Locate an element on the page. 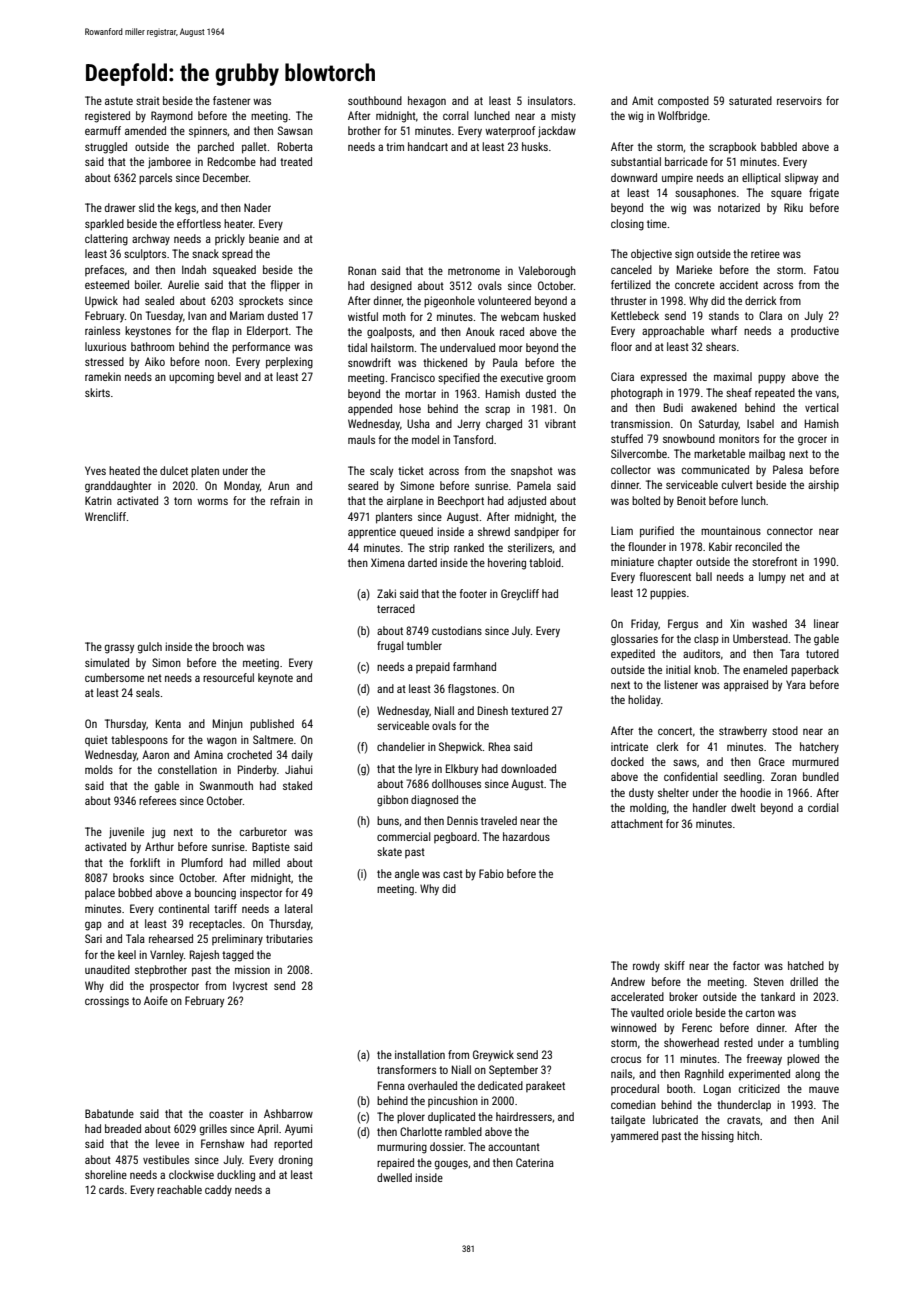 Image resolution: width=924 pixels, height=1308 pixels. lateral is located at coordinates (299, 908).
